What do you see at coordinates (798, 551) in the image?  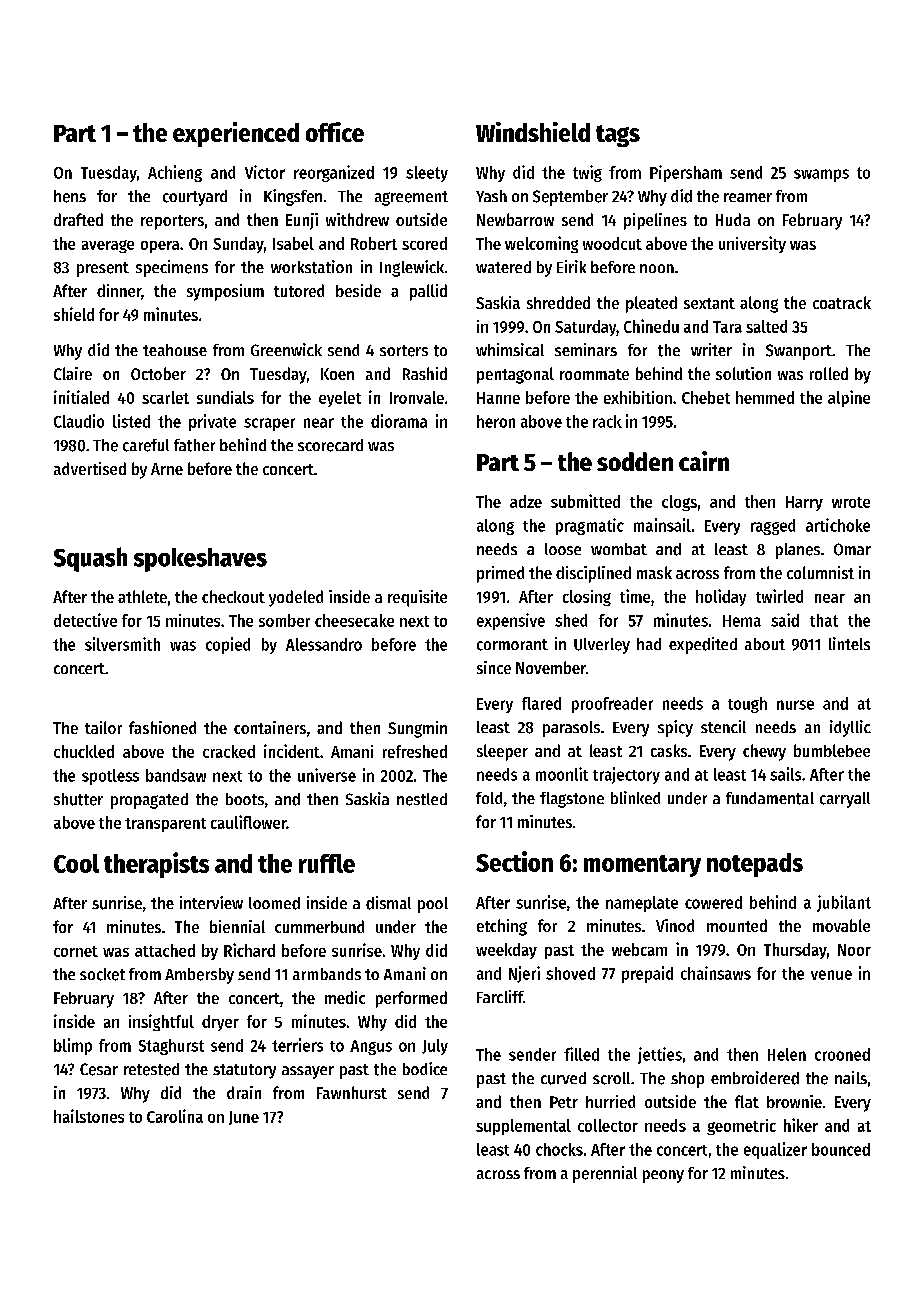 I see `planes` at bounding box center [798, 551].
